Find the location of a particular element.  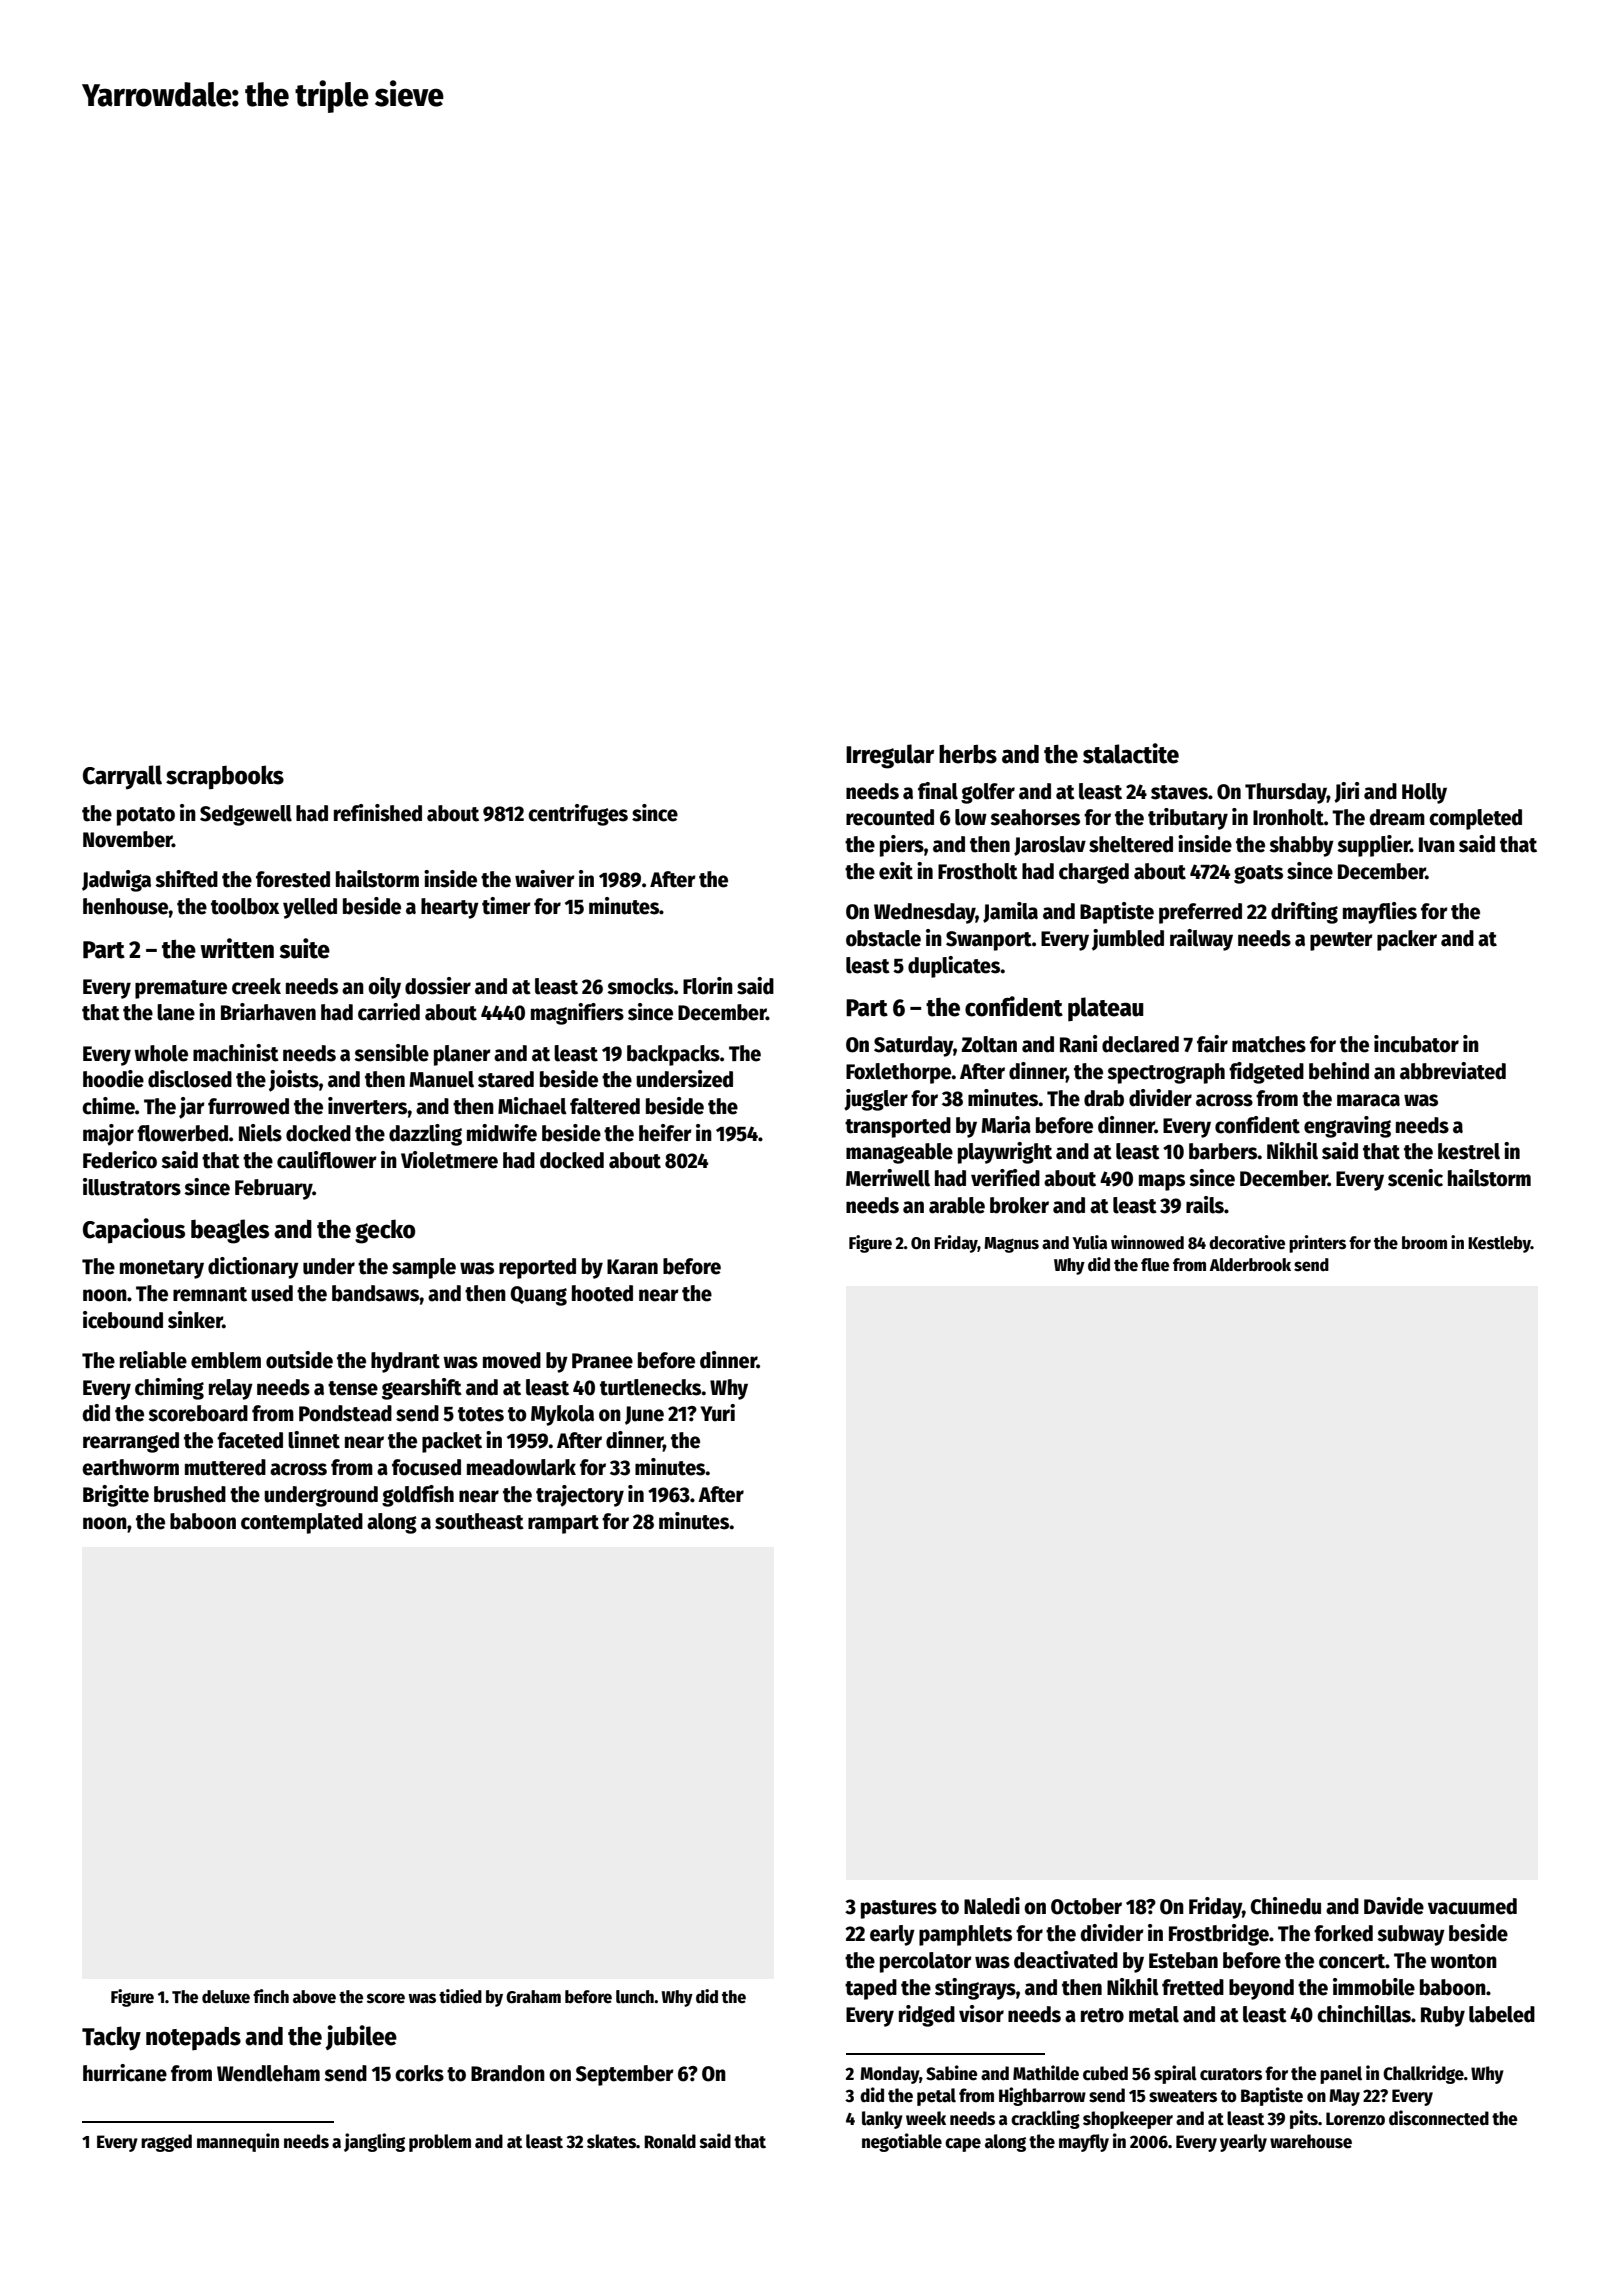

dossier is located at coordinates (438, 986).
